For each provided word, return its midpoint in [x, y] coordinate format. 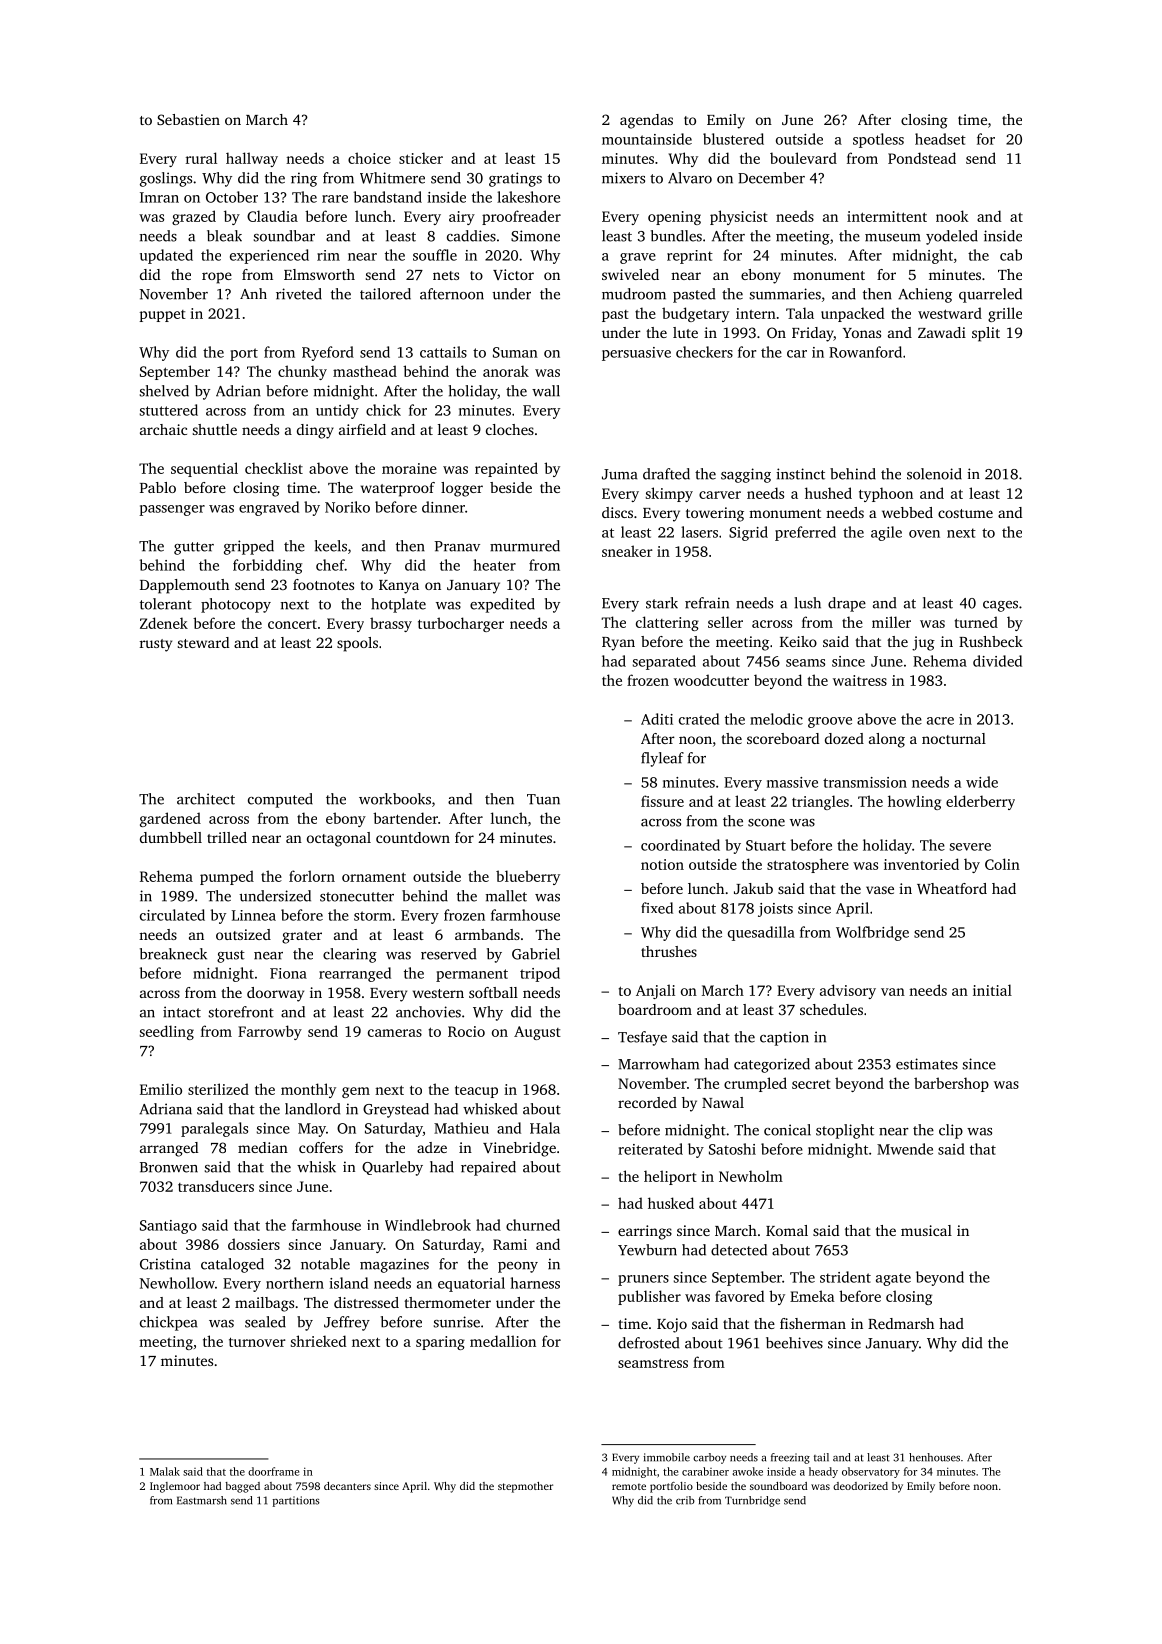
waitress [860, 680]
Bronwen [169, 1167]
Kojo [672, 1325]
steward [203, 642]
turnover [257, 1342]
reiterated [650, 1149]
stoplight [845, 1131]
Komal [787, 1230]
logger [462, 489]
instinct [800, 474]
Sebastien [188, 119]
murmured [525, 546]
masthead [365, 371]
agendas [646, 121]
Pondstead [922, 158]
